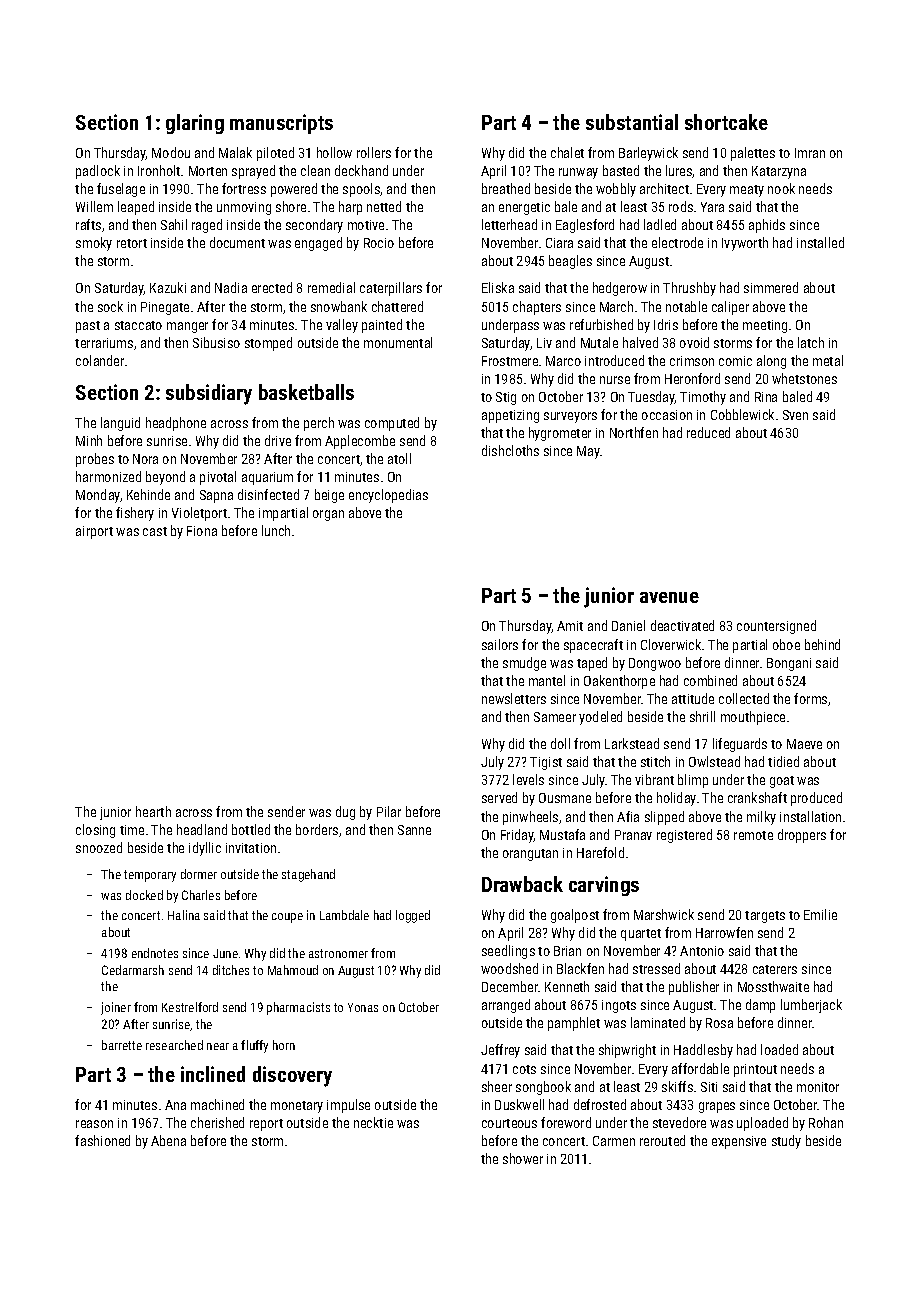 The width and height of the screenshot is (924, 1308). I want to click on lures, so click(679, 171).
